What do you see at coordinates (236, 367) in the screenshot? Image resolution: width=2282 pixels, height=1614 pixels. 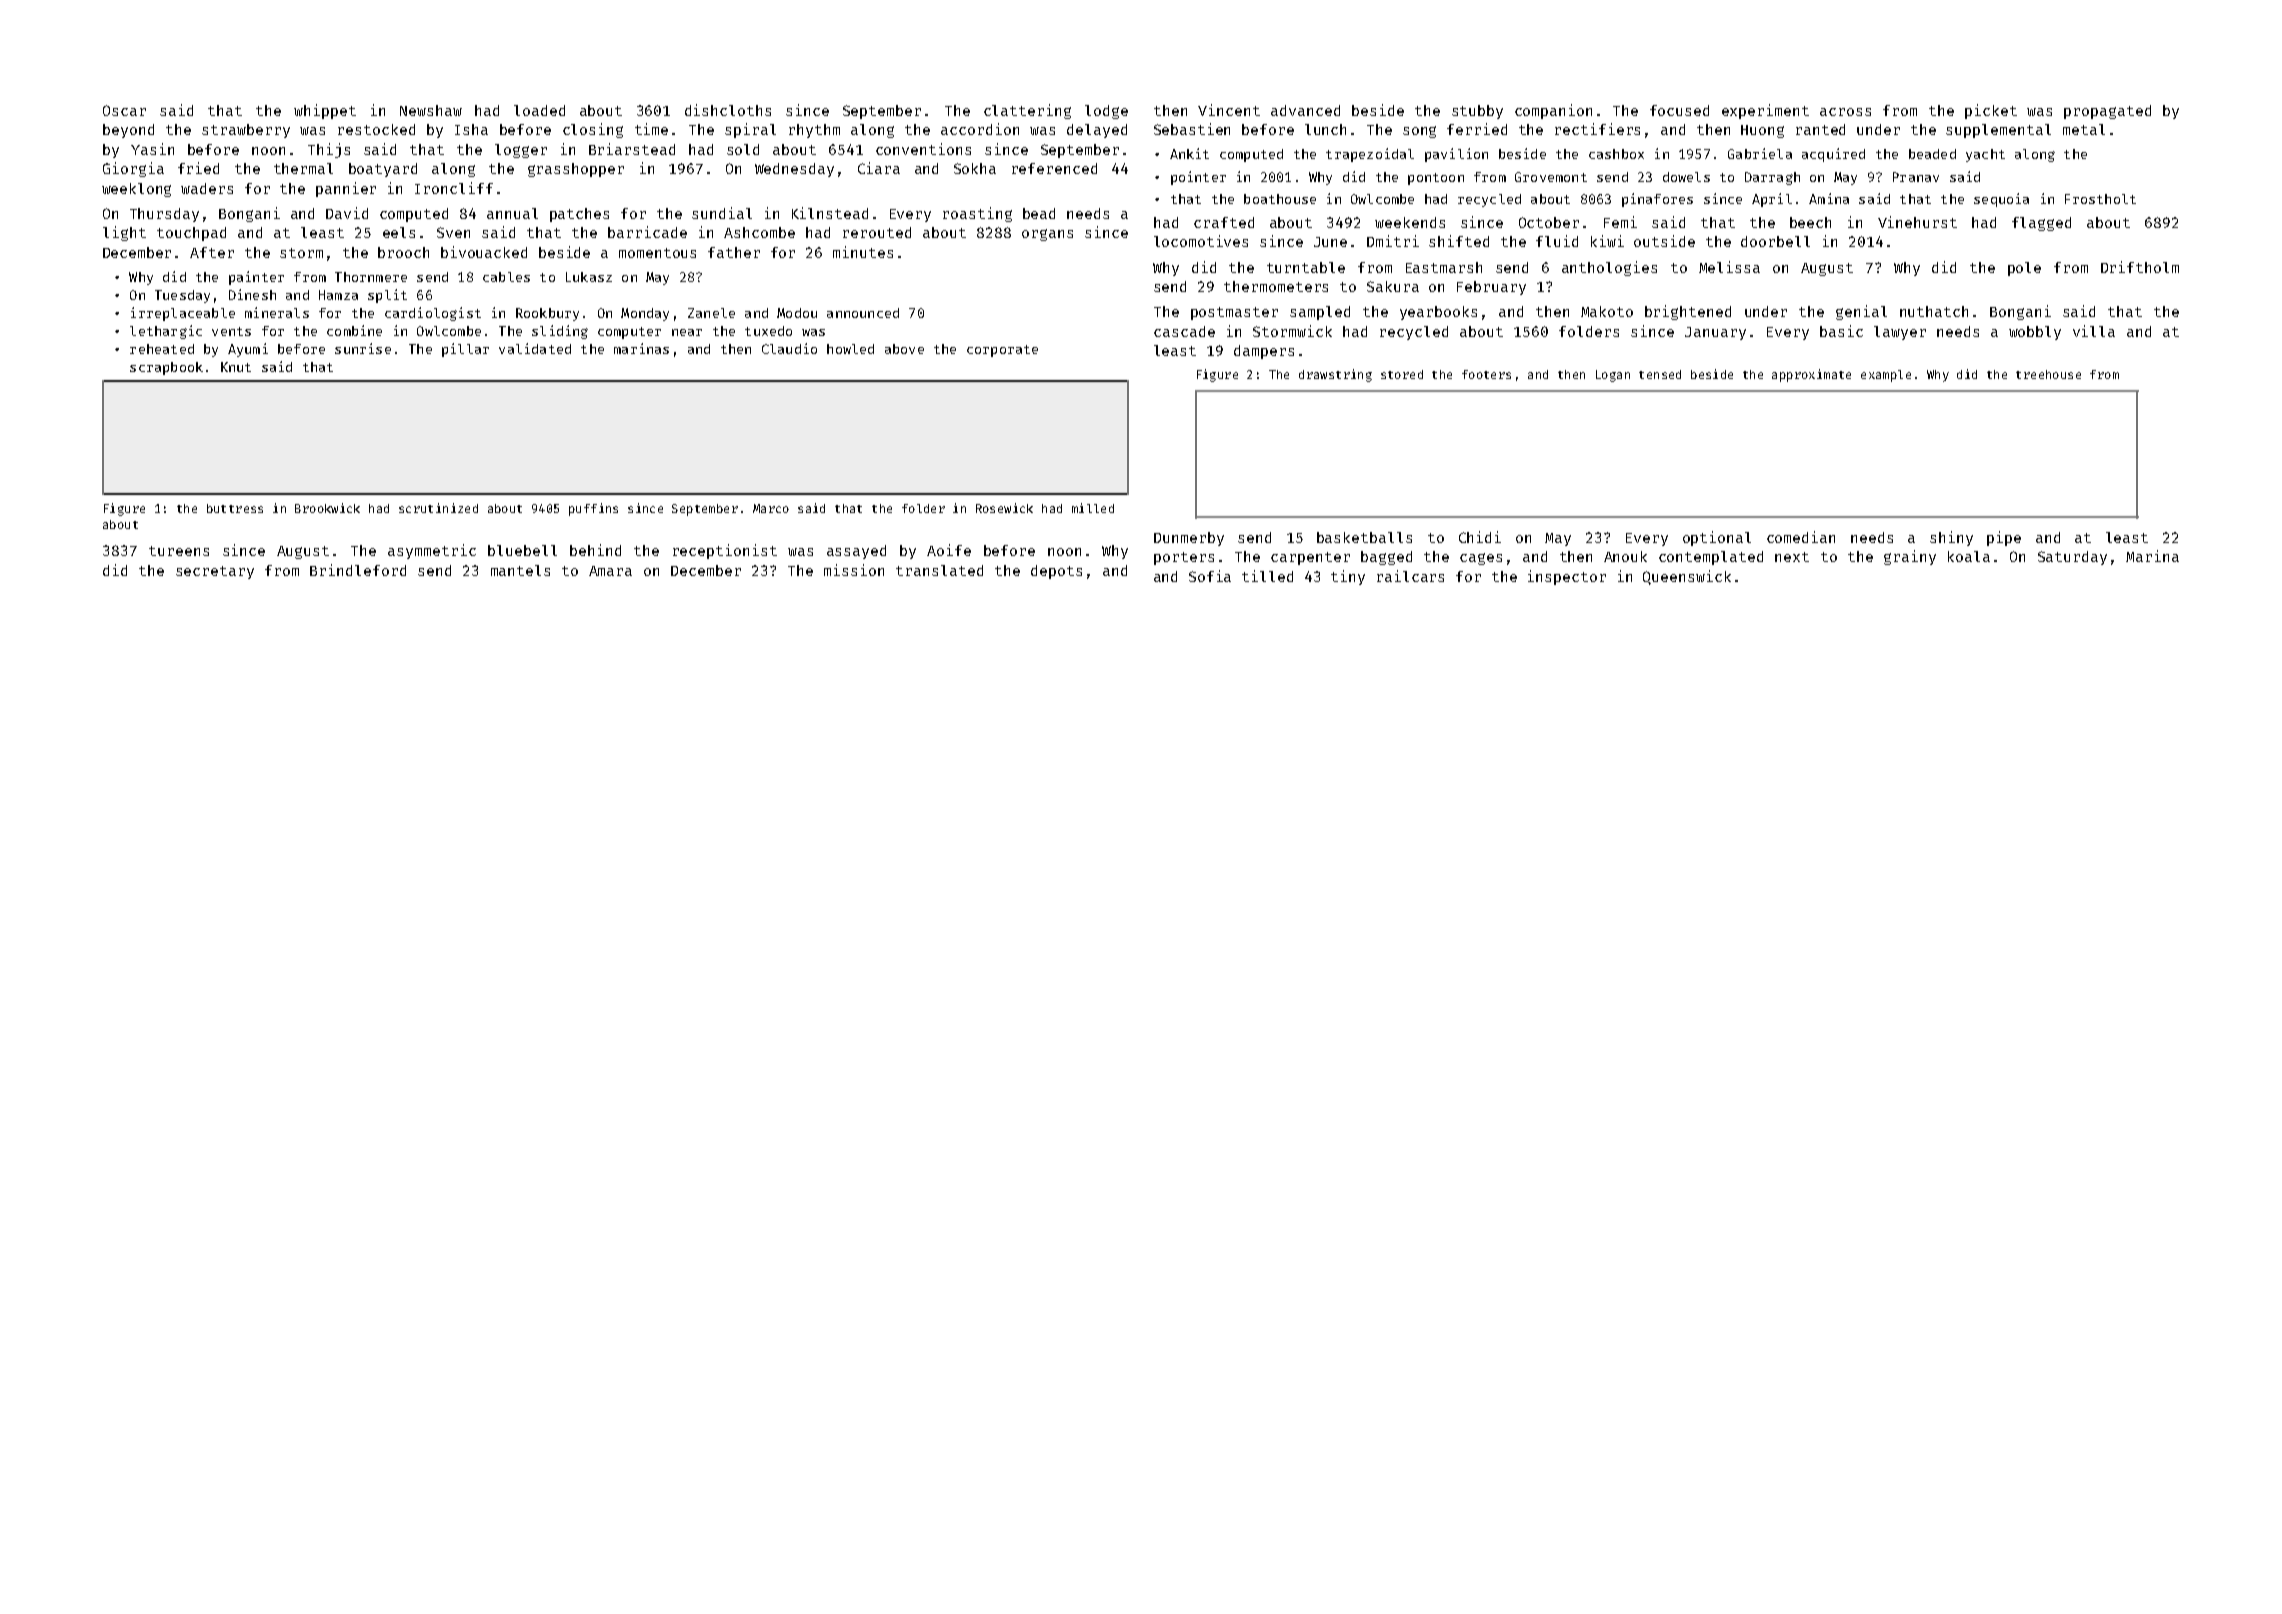 I see `Knut` at bounding box center [236, 367].
